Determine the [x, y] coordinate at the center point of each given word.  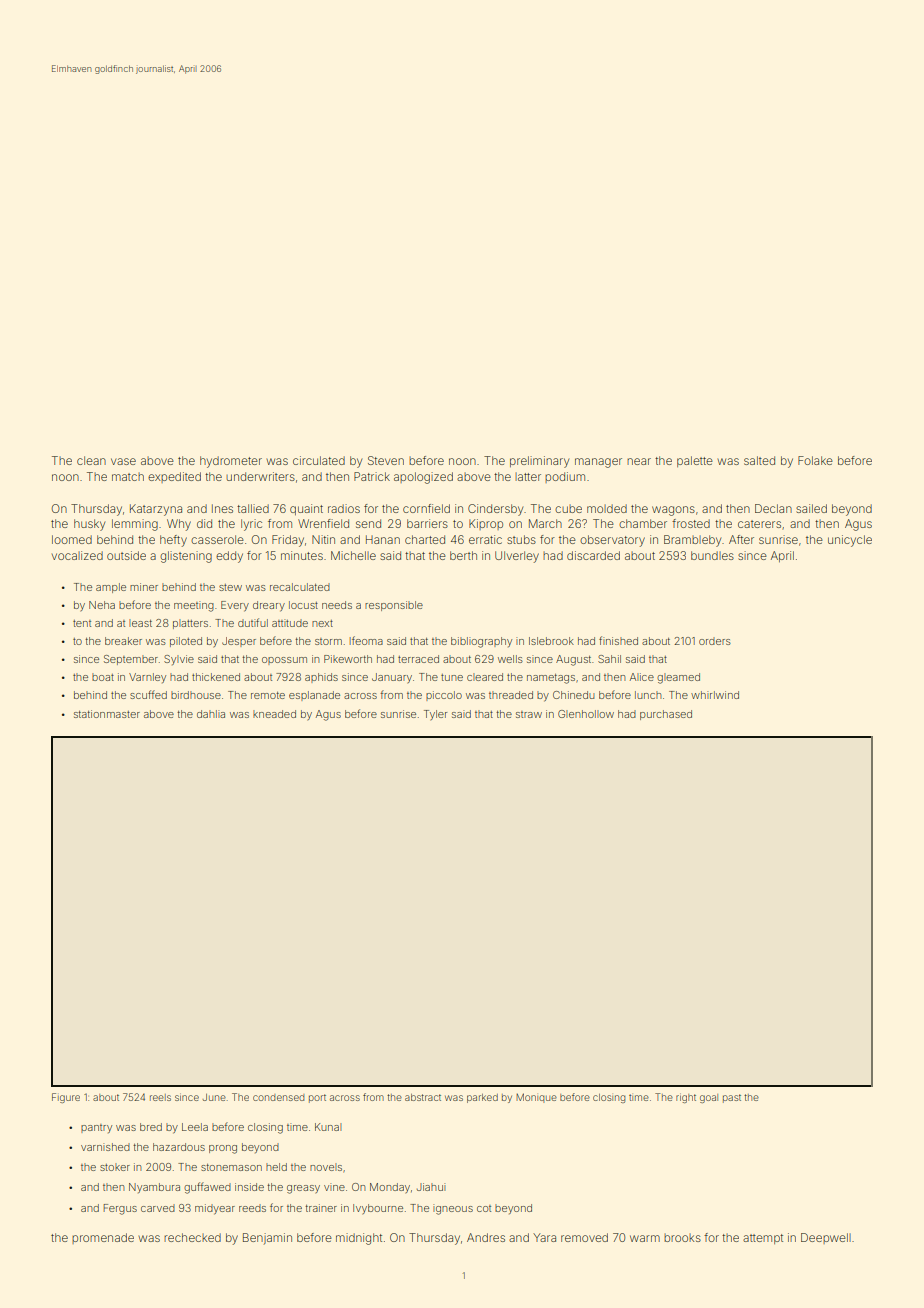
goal [709, 1098]
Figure [66, 1098]
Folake [815, 460]
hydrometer [231, 462]
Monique [536, 1098]
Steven [386, 460]
